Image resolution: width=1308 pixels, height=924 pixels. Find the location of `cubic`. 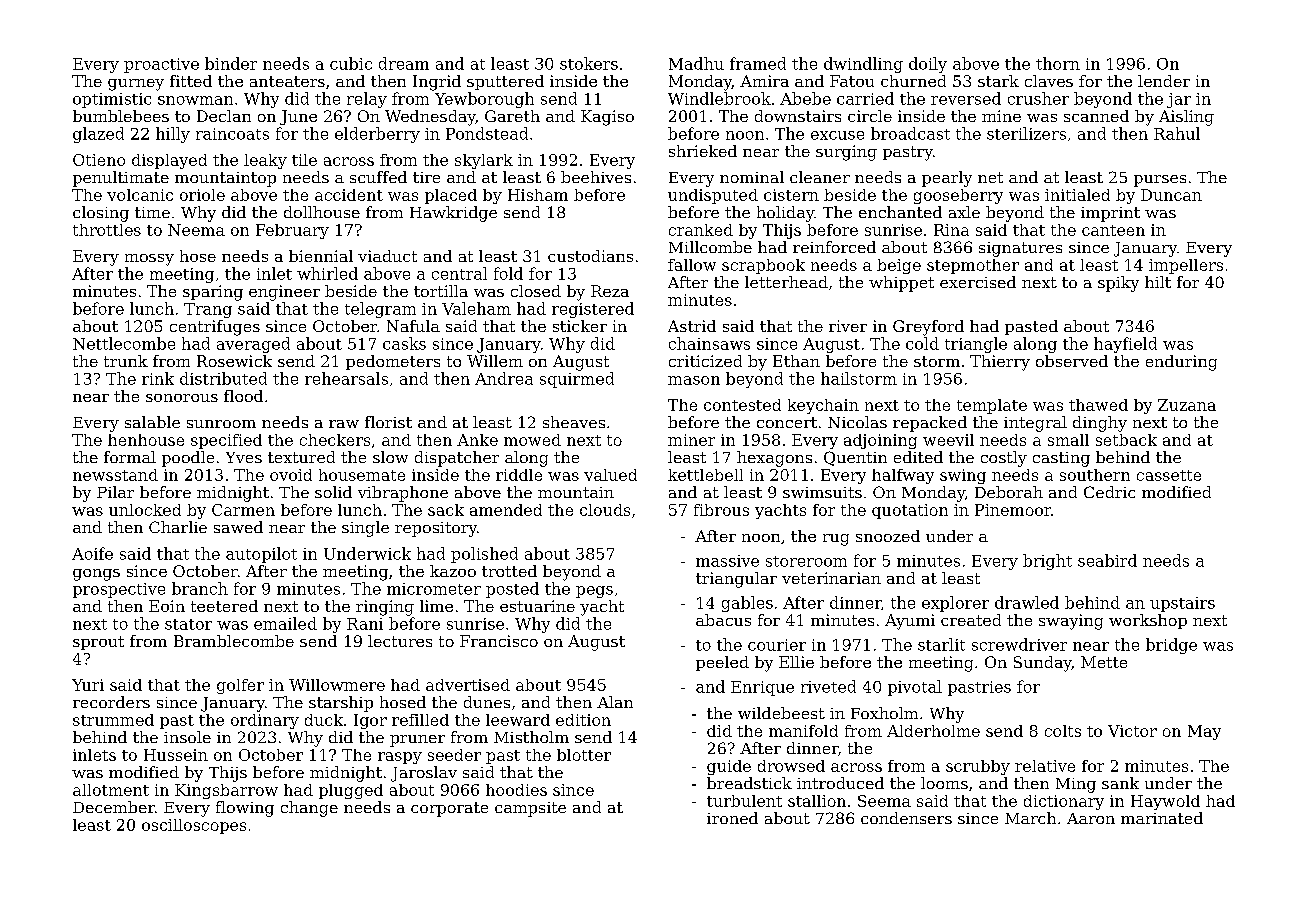

cubic is located at coordinates (351, 63).
